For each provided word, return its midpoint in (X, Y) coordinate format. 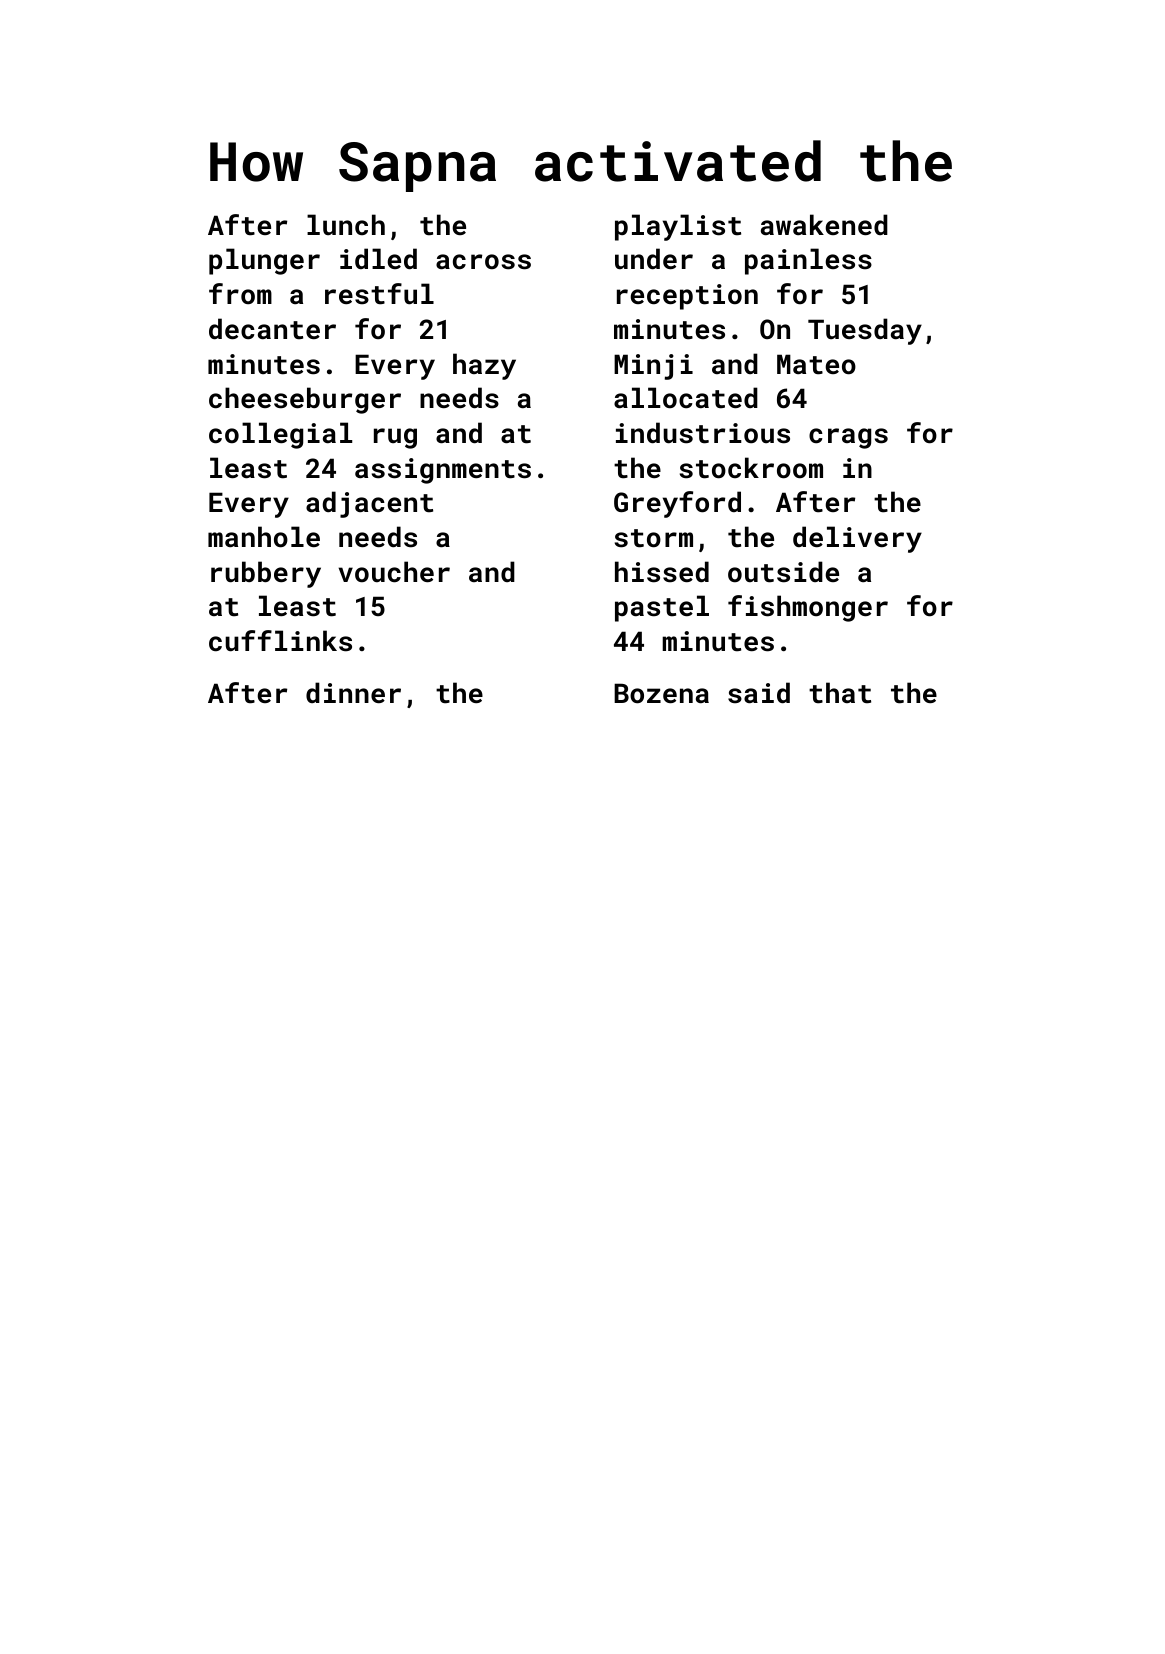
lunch (346, 224)
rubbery (266, 574)
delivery (857, 539)
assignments (443, 471)
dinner (353, 692)
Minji (653, 367)
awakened (824, 224)
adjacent (369, 504)
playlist (678, 227)
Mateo (816, 364)
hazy (484, 366)
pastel (662, 608)
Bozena (661, 693)
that (840, 693)
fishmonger (808, 608)
